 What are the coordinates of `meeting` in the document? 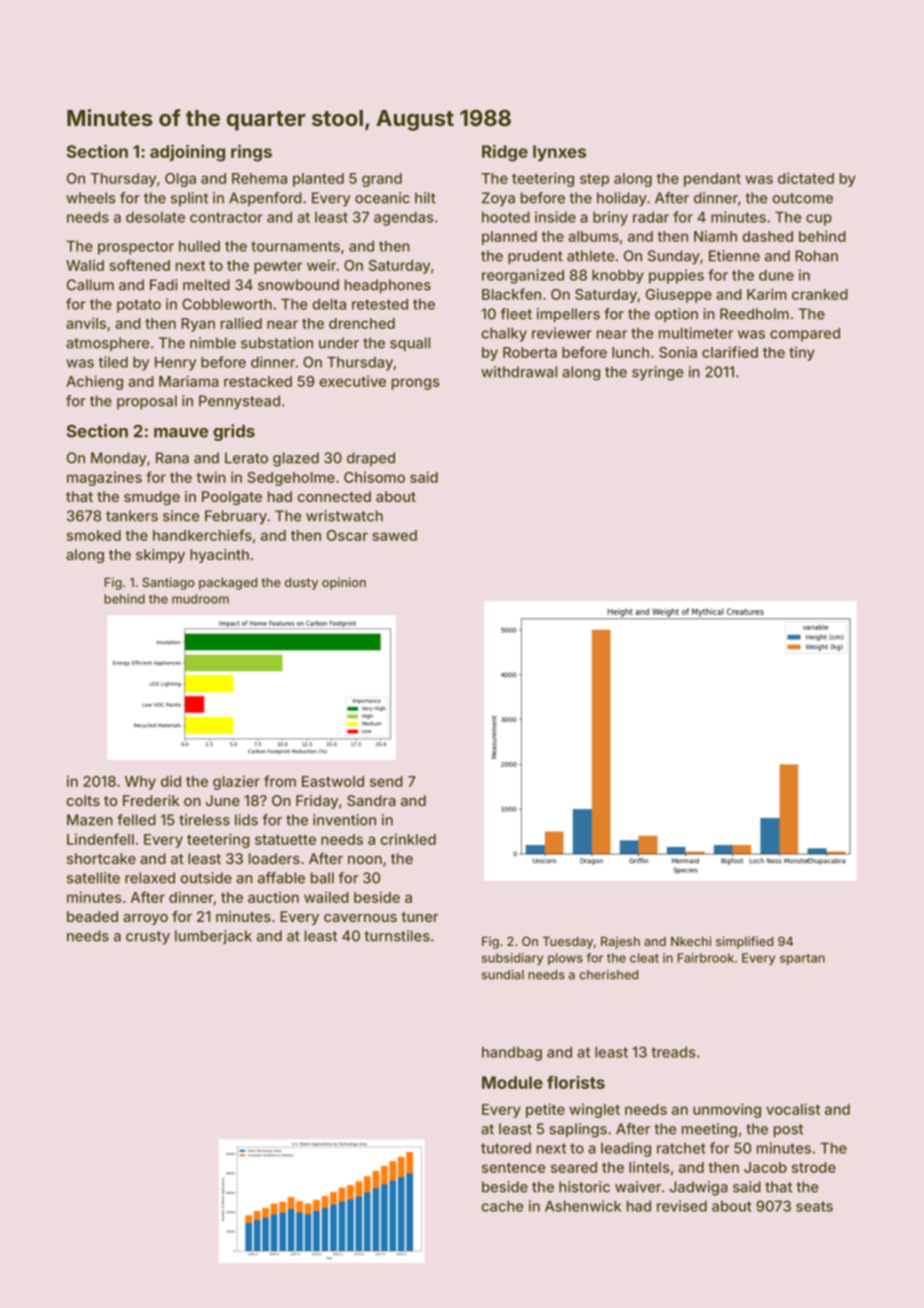 It's located at (709, 1130).
